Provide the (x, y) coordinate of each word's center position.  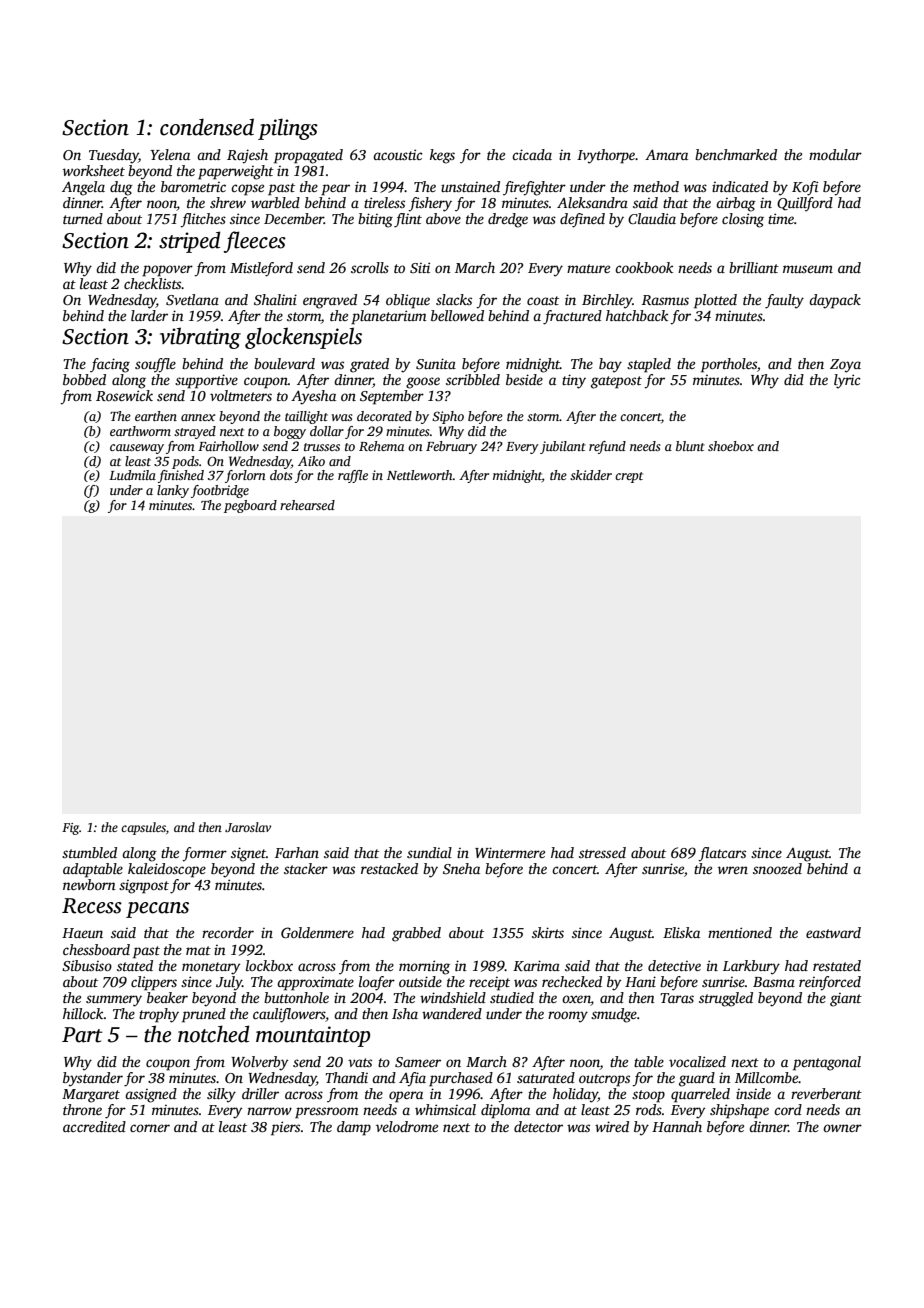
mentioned (740, 932)
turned (83, 218)
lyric (847, 381)
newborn (89, 884)
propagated (308, 156)
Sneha (461, 868)
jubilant (563, 447)
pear (335, 190)
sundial (429, 852)
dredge (508, 220)
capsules (143, 828)
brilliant (754, 267)
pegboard (250, 506)
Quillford (805, 204)
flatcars (722, 854)
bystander (93, 1079)
